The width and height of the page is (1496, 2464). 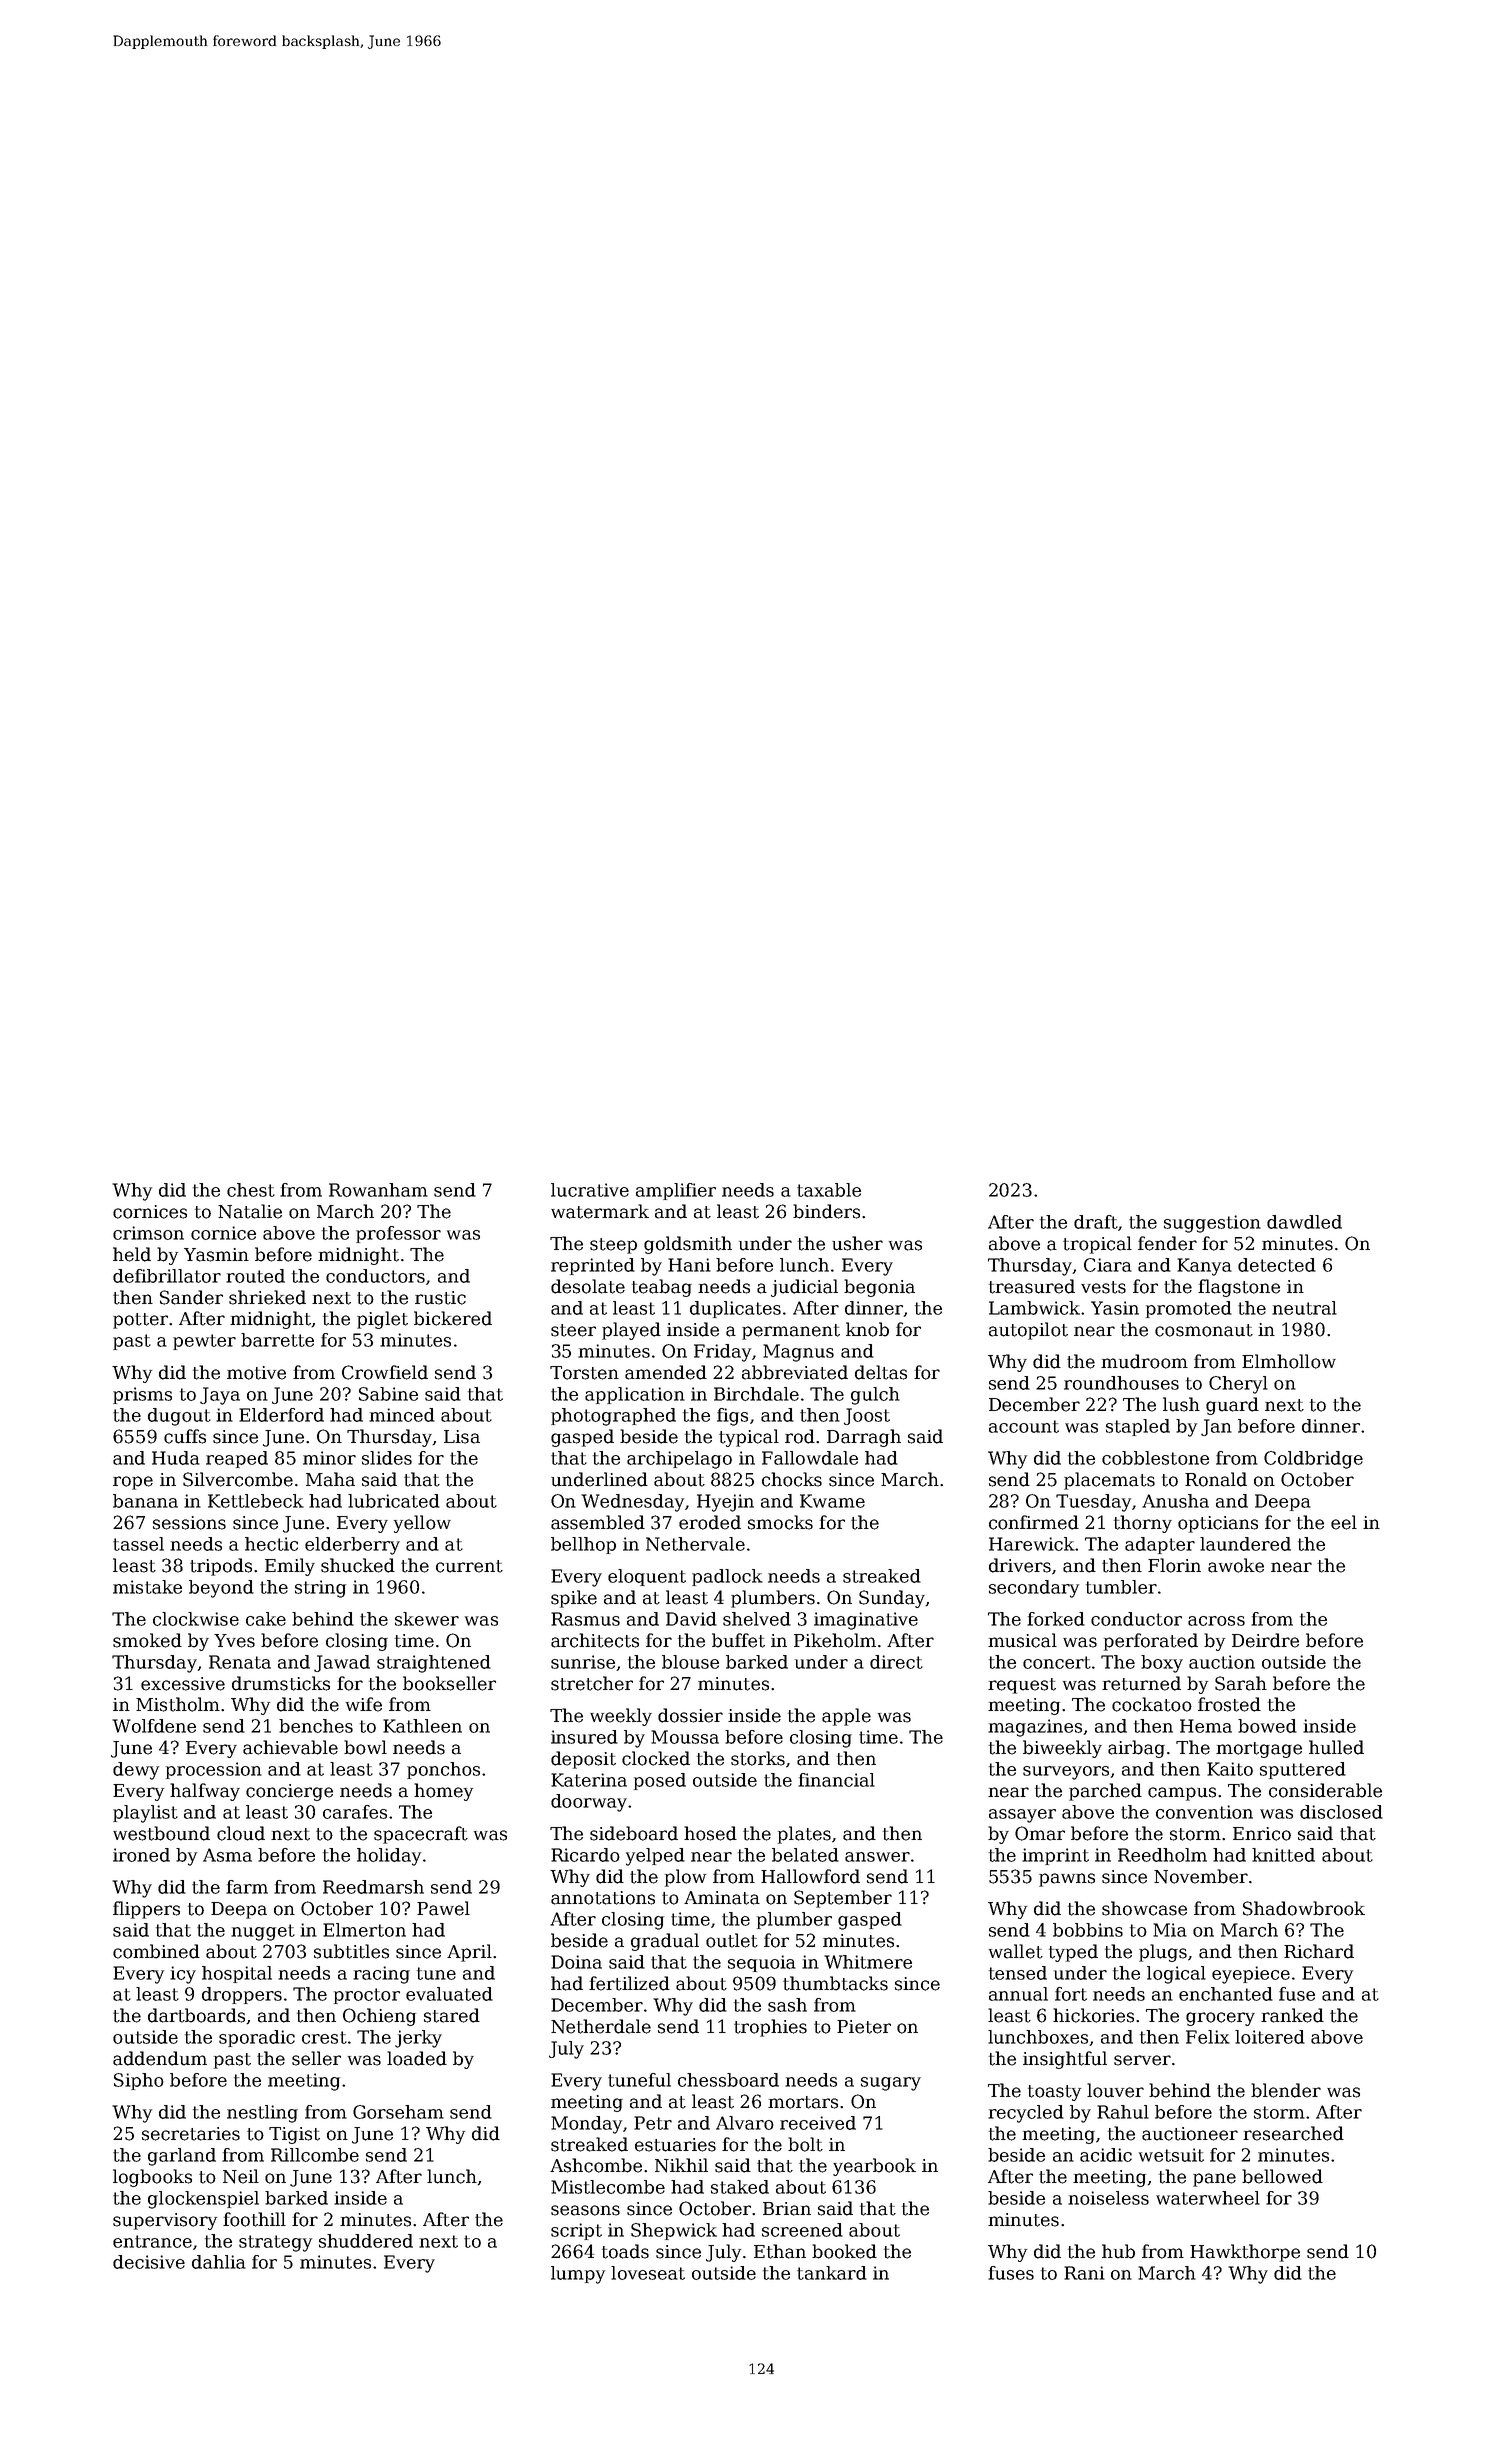 I want to click on blouse, so click(x=690, y=1662).
